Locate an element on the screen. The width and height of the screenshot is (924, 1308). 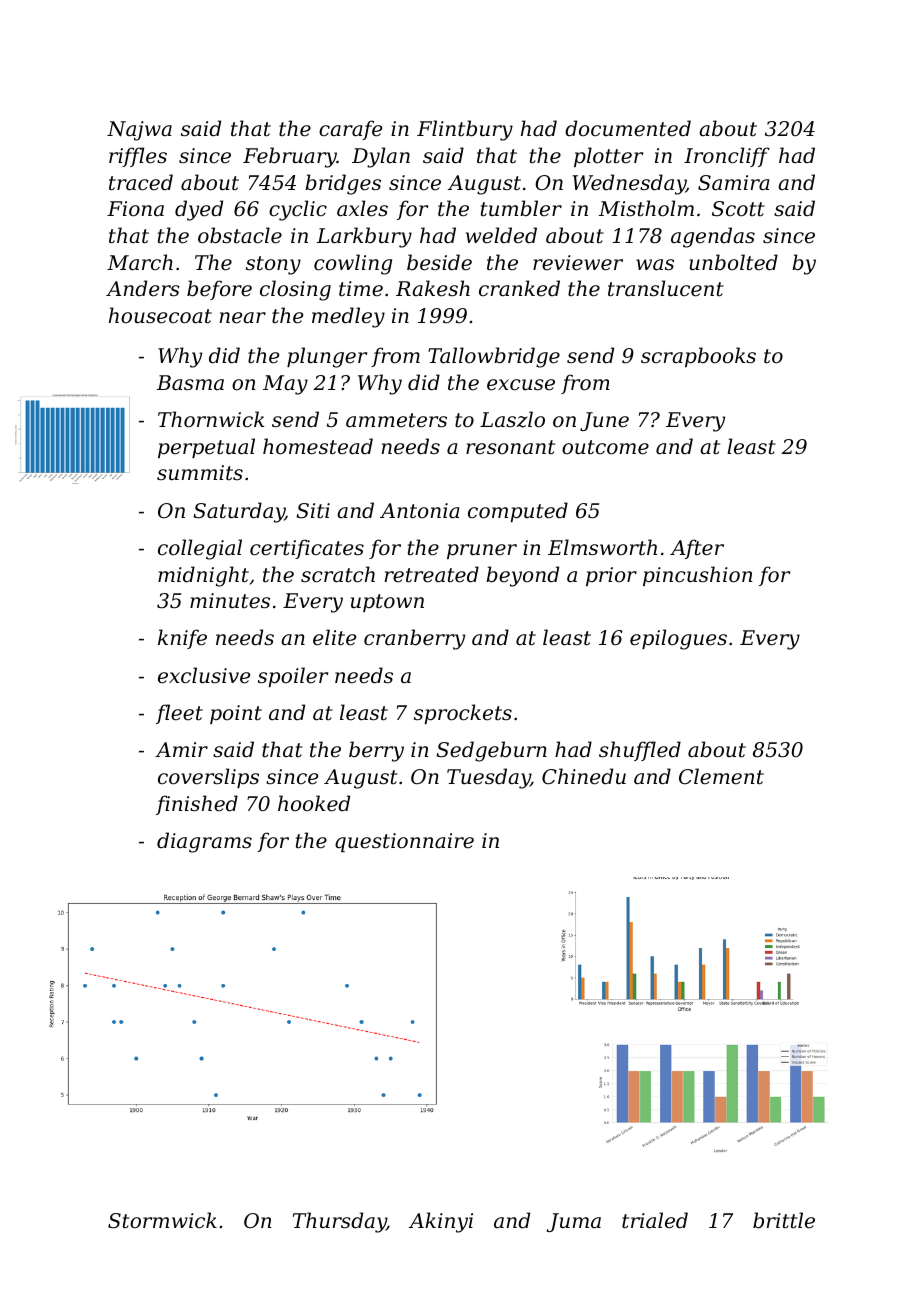
Akinyi is located at coordinates (441, 1222).
